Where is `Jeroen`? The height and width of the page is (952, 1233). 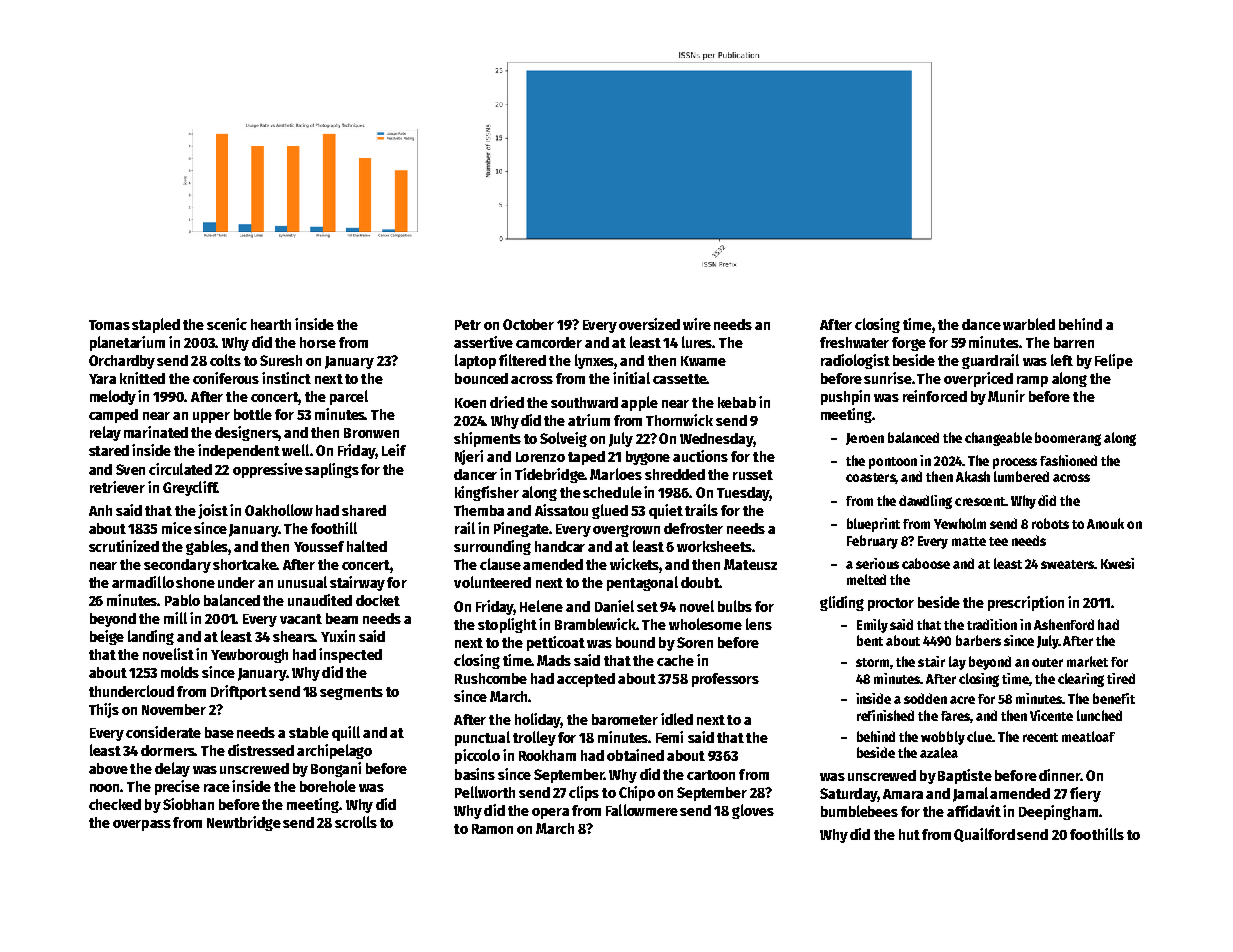 Jeroen is located at coordinates (865, 439).
